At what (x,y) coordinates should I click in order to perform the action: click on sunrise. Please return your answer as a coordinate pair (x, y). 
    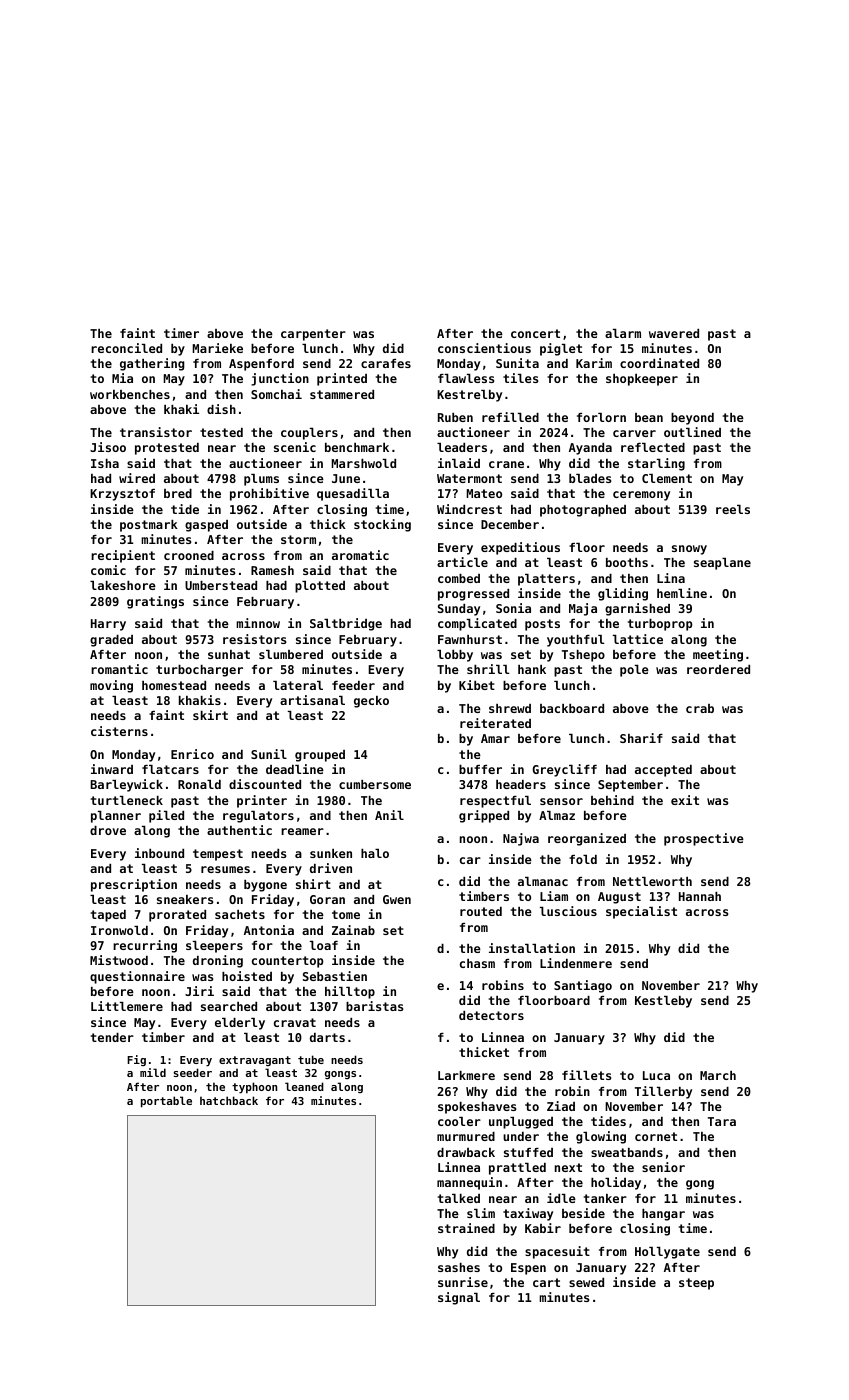
    Looking at the image, I should click on (463, 1282).
